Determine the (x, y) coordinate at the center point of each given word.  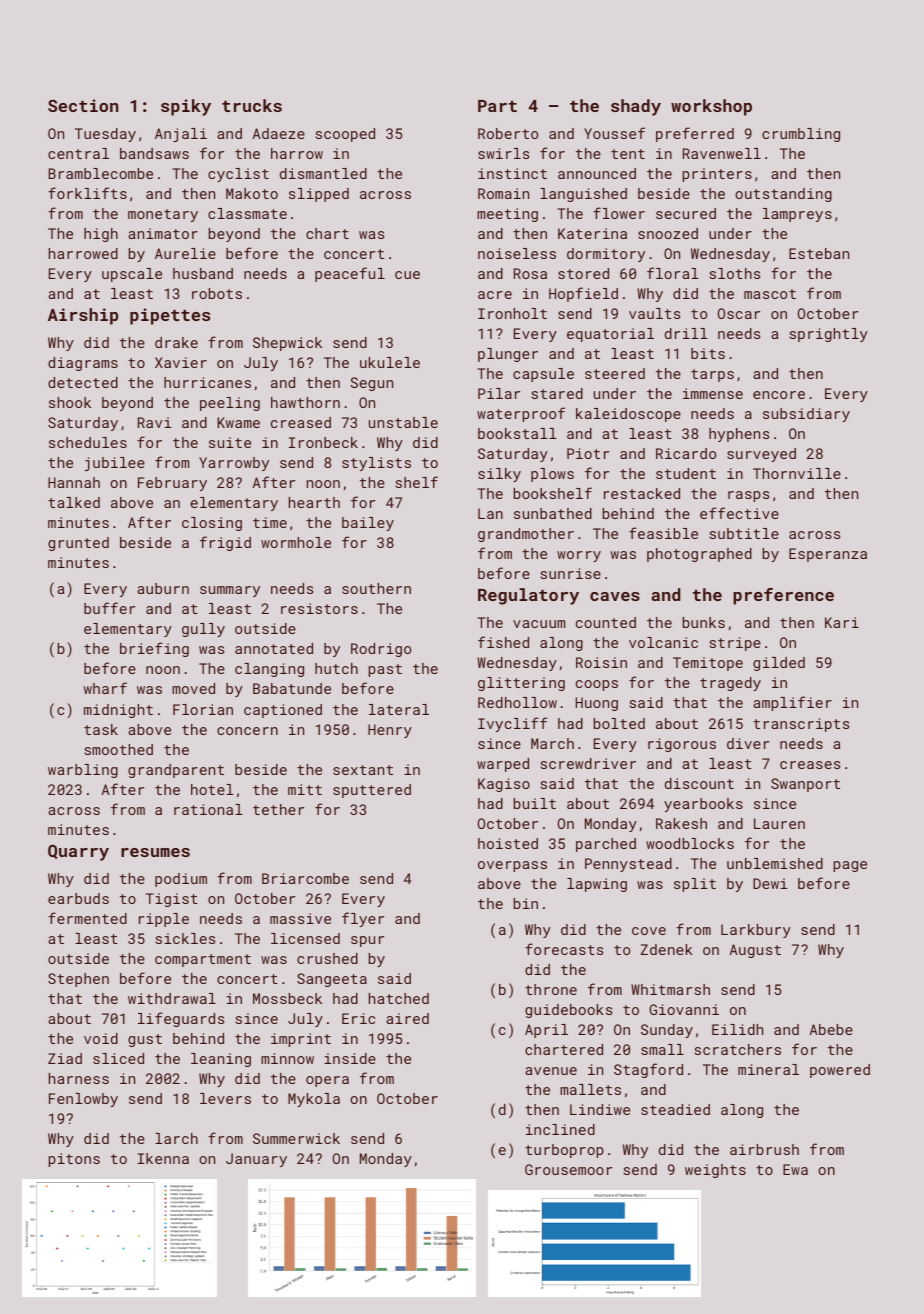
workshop (711, 107)
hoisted (508, 843)
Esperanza (828, 555)
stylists (376, 464)
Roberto (508, 133)
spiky (186, 107)
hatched (399, 998)
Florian (203, 709)
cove (649, 931)
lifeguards (181, 1019)
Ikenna (163, 1158)
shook (70, 402)
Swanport (805, 785)
